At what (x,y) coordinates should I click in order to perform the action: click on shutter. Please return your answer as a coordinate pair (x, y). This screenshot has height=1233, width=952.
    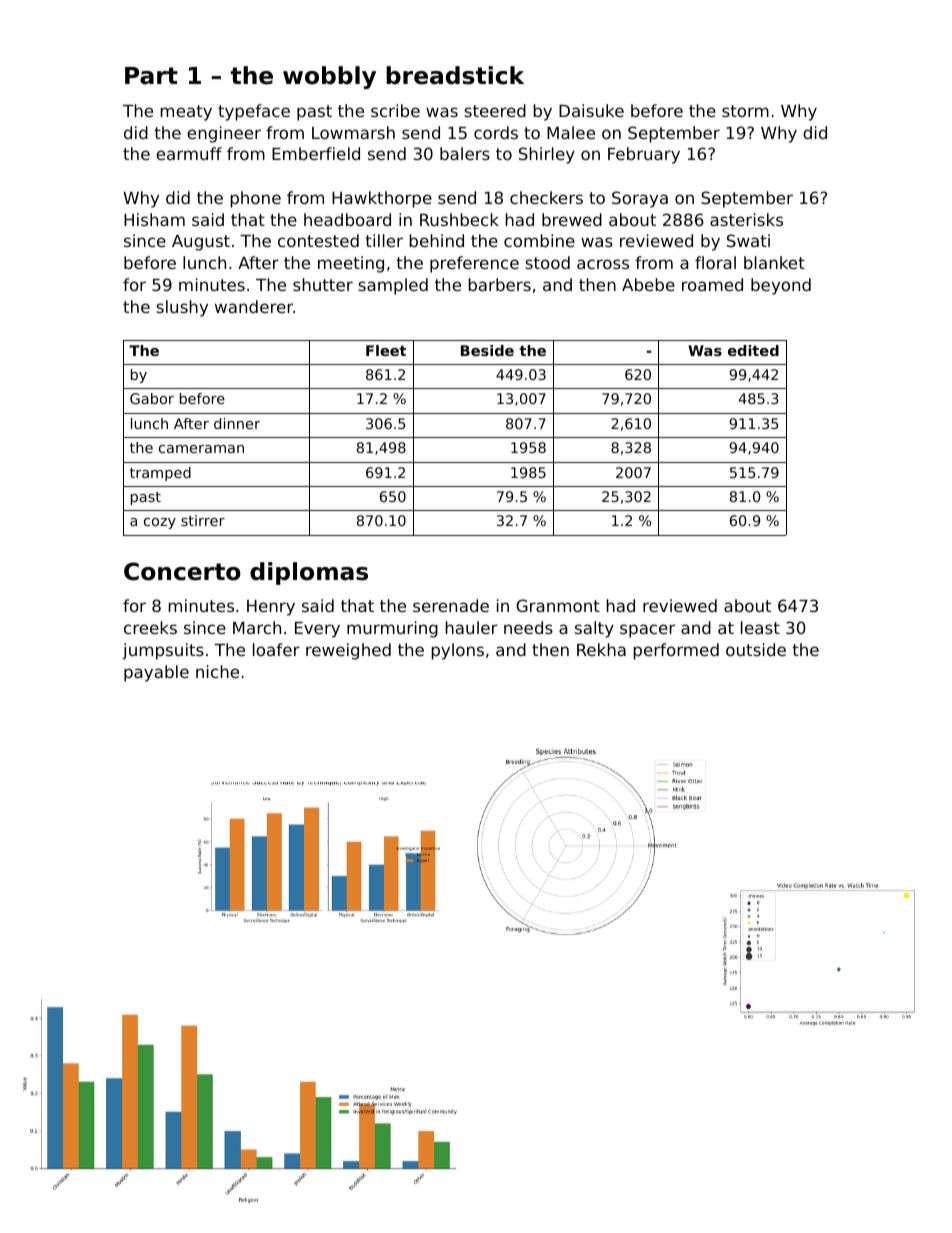
    Looking at the image, I should click on (323, 284).
